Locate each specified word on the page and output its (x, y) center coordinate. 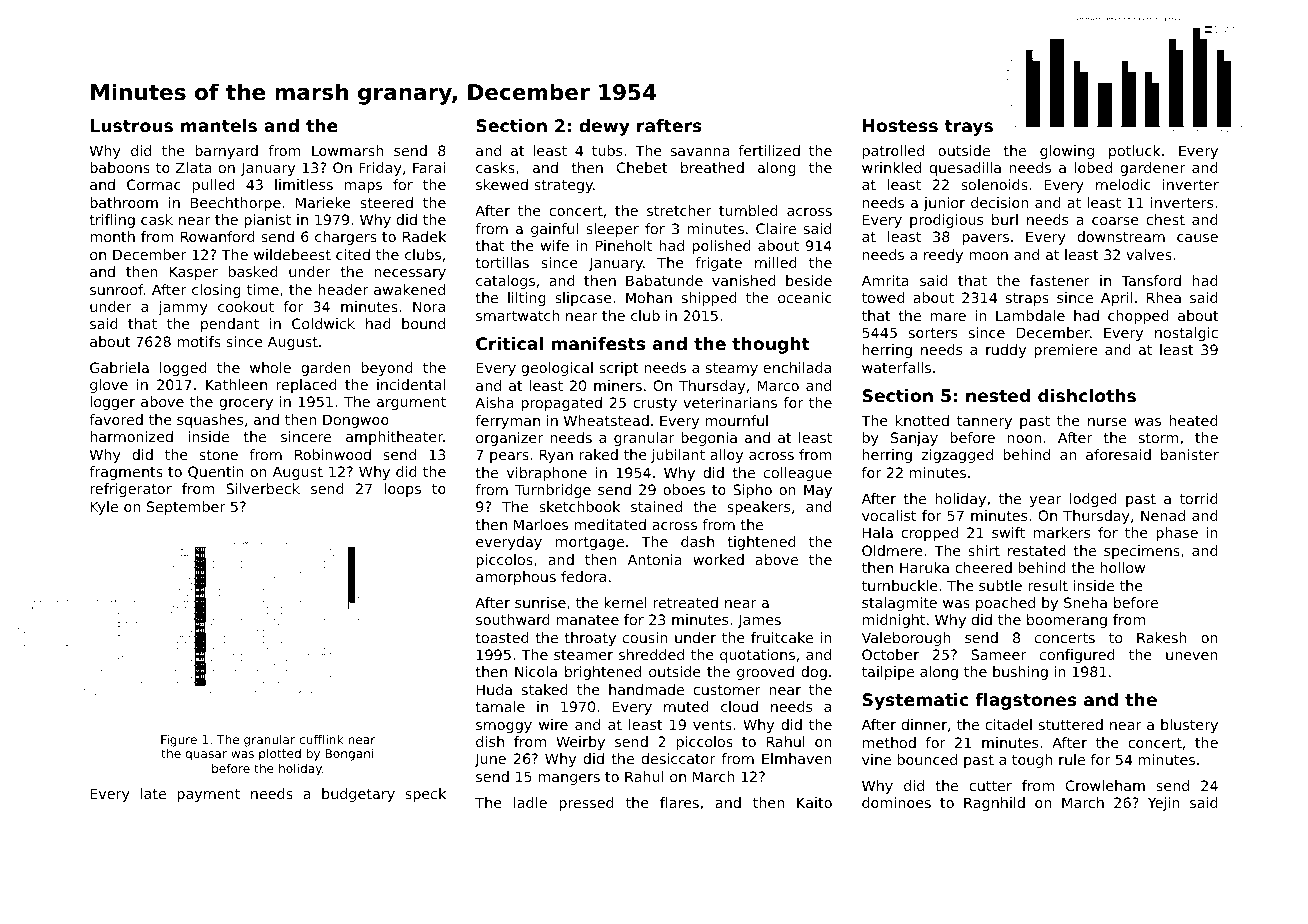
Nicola (536, 671)
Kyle (104, 508)
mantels (219, 125)
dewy (604, 127)
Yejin (1164, 804)
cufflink (321, 739)
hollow (1123, 567)
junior (944, 204)
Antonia (655, 559)
